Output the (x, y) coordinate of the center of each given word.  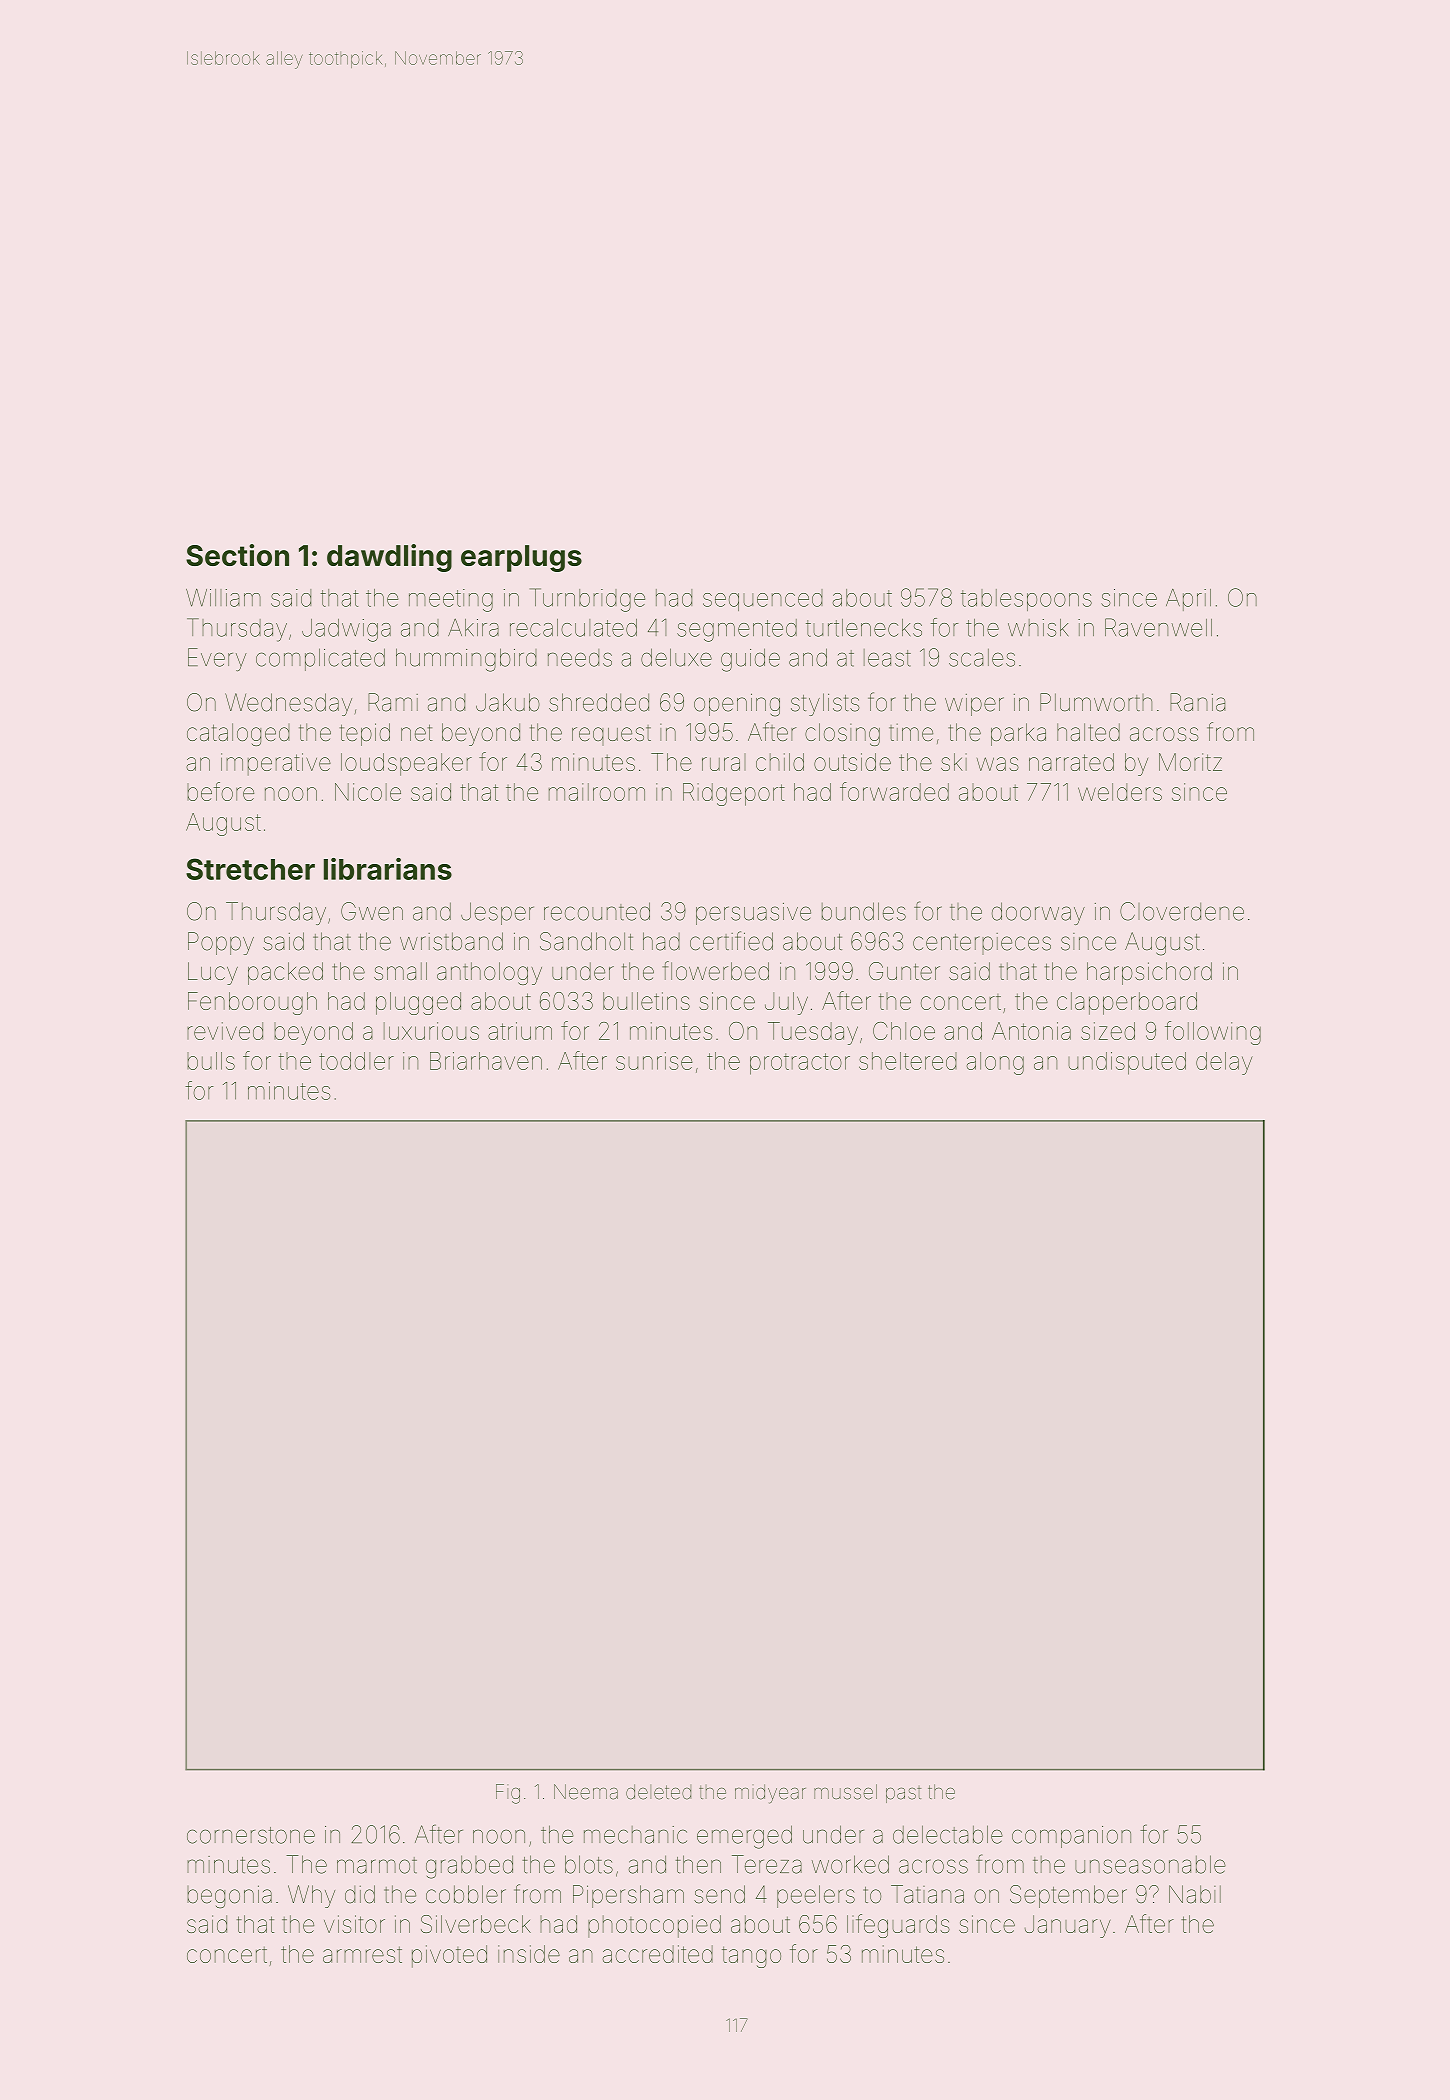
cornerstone (251, 1835)
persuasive (753, 914)
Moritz (1190, 762)
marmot (377, 1865)
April (1188, 600)
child (780, 762)
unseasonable (1150, 1864)
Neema (586, 1792)
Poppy (221, 943)
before (220, 791)
